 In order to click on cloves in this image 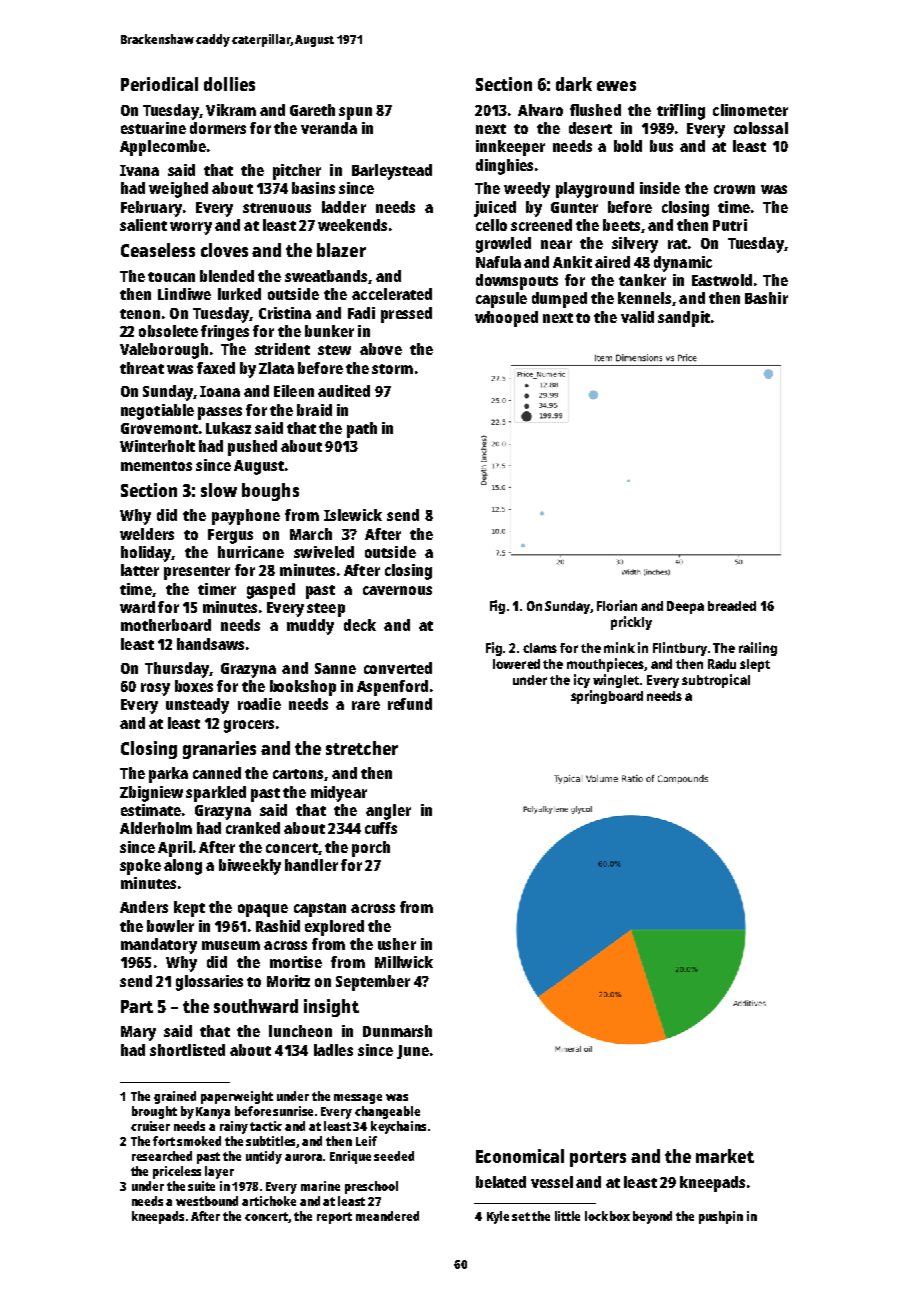, I will do `click(224, 250)`.
